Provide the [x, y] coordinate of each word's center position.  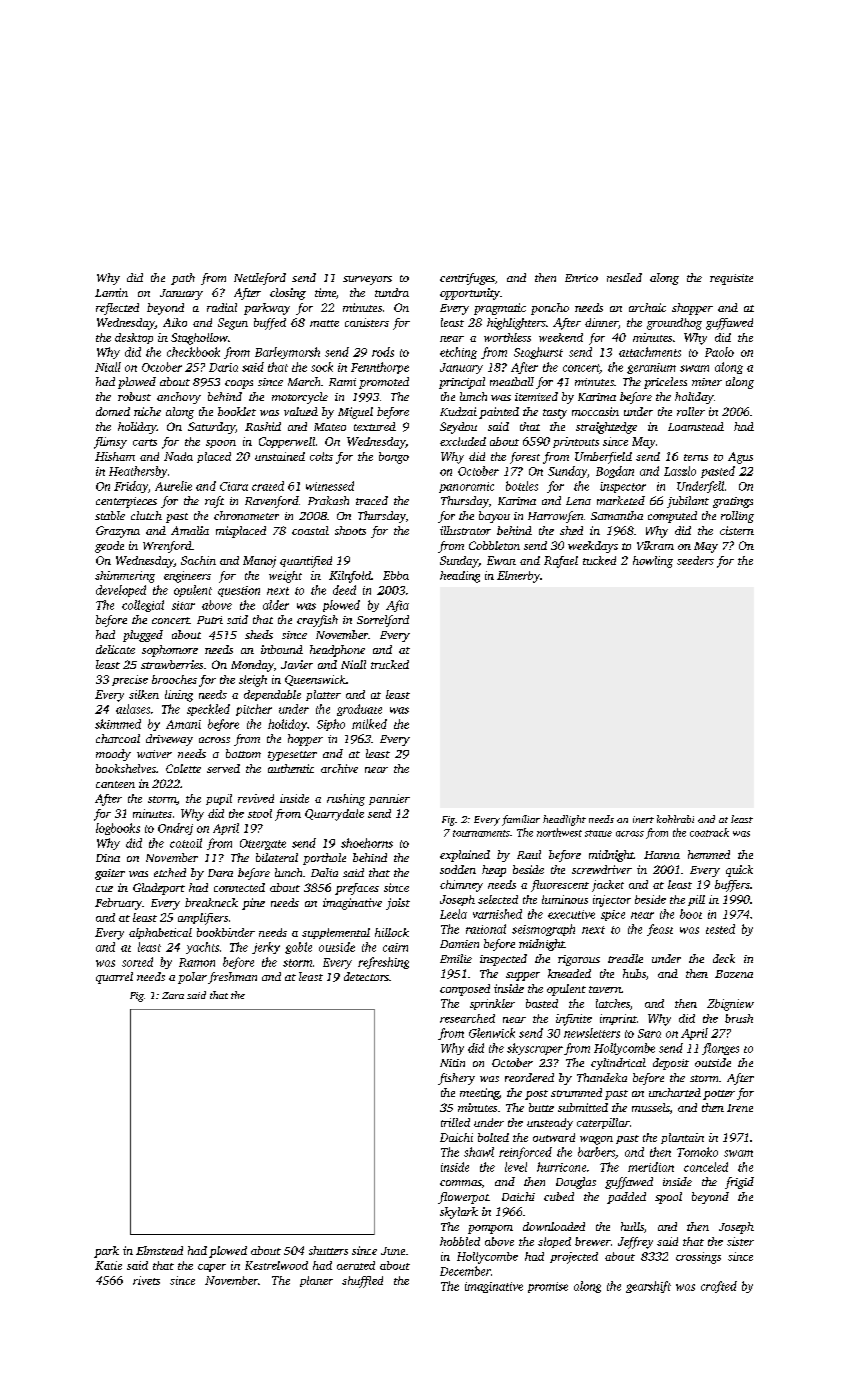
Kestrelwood [276, 1265]
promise [548, 1287]
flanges [720, 1049]
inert [643, 819]
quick [739, 871]
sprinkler [492, 1004]
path [183, 279]
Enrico [581, 278]
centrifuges [467, 279]
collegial [143, 606]
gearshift [648, 1287]
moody [113, 755]
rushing [346, 800]
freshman [232, 978]
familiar [521, 820]
